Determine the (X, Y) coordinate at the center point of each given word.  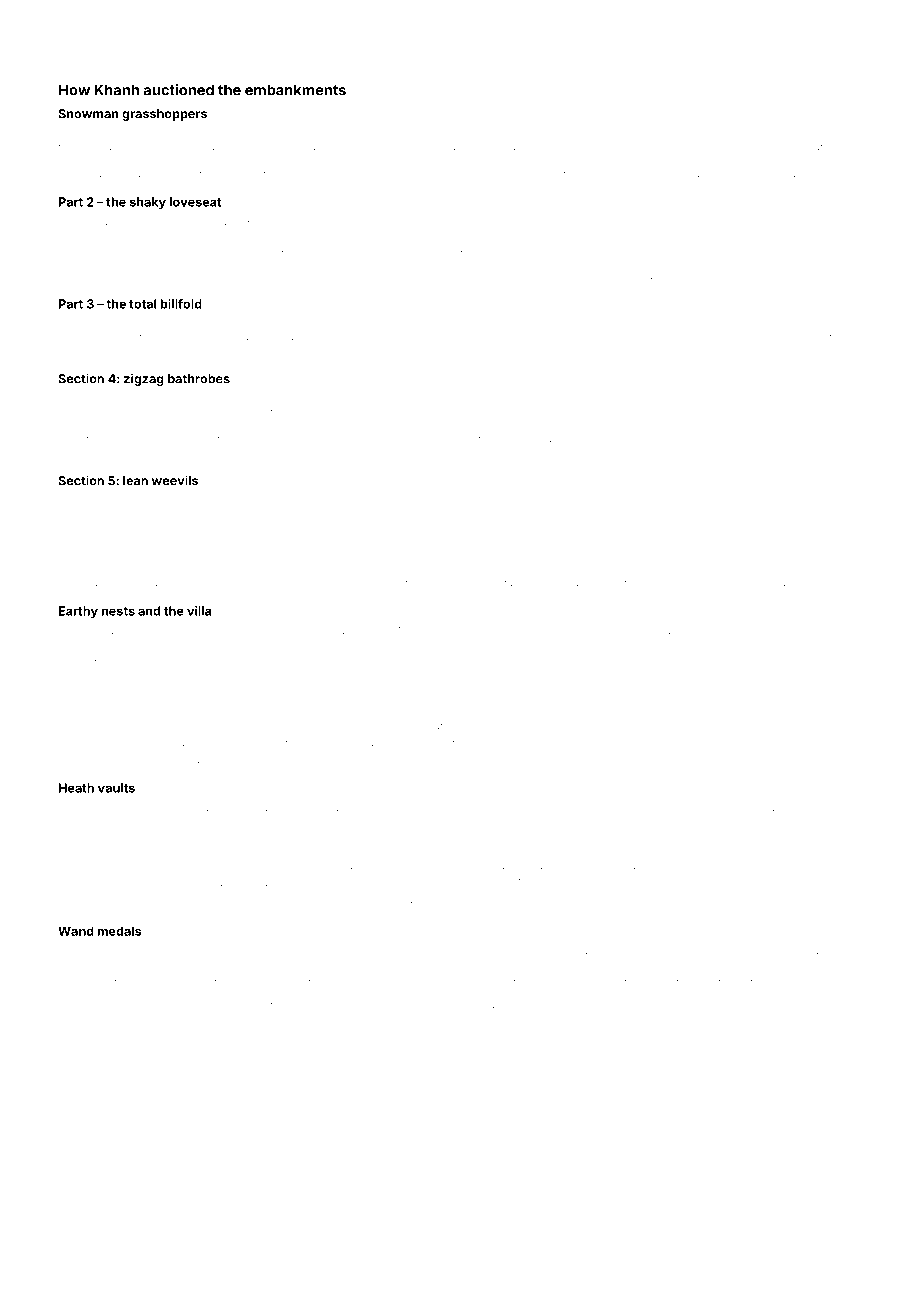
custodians (724, 337)
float (386, 1005)
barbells (839, 808)
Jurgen (74, 808)
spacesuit (133, 263)
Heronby (491, 276)
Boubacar (465, 528)
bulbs (71, 188)
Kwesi (487, 248)
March (820, 147)
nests (118, 611)
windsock (458, 822)
